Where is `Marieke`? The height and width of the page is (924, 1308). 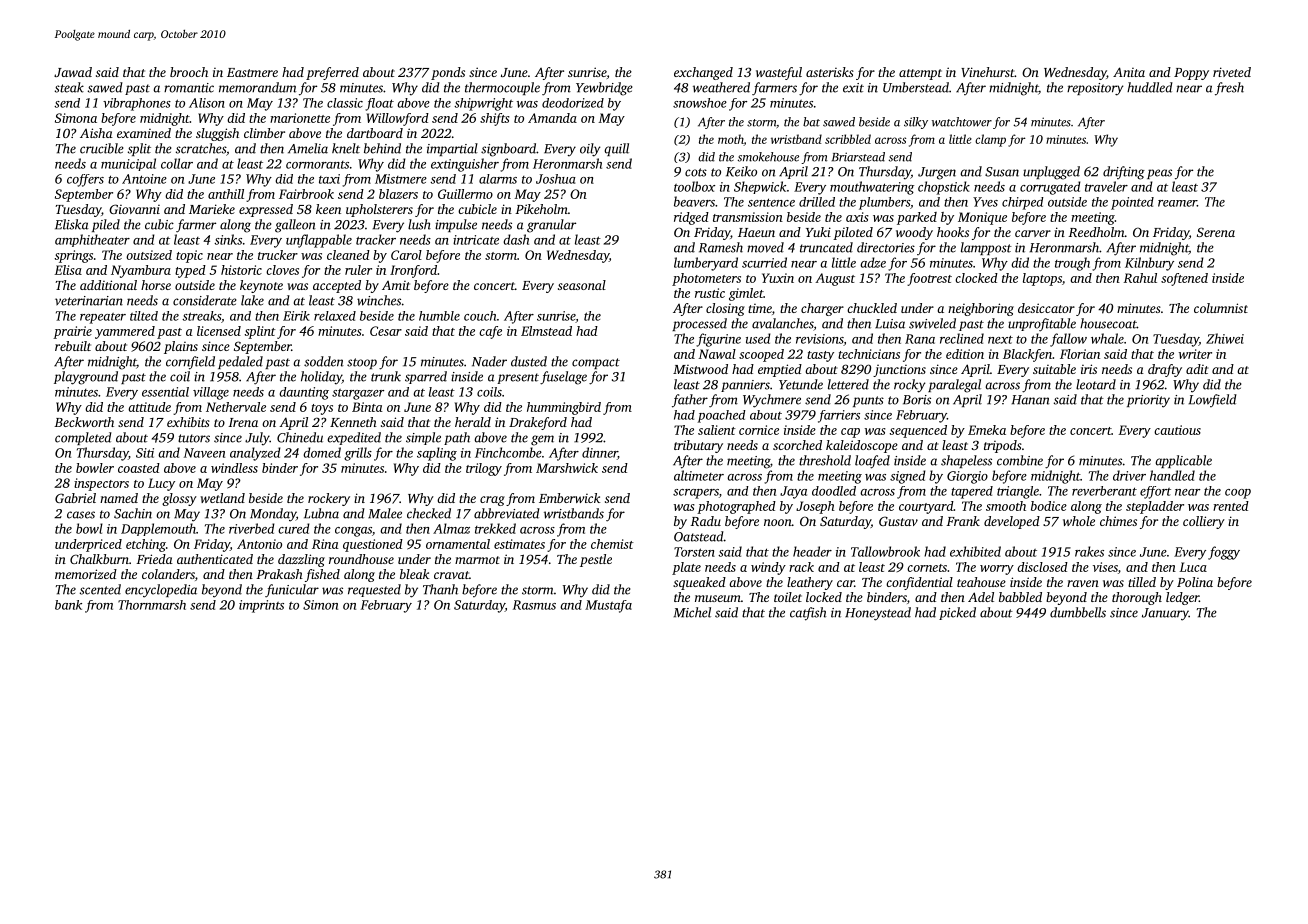
Marieke is located at coordinates (212, 209).
